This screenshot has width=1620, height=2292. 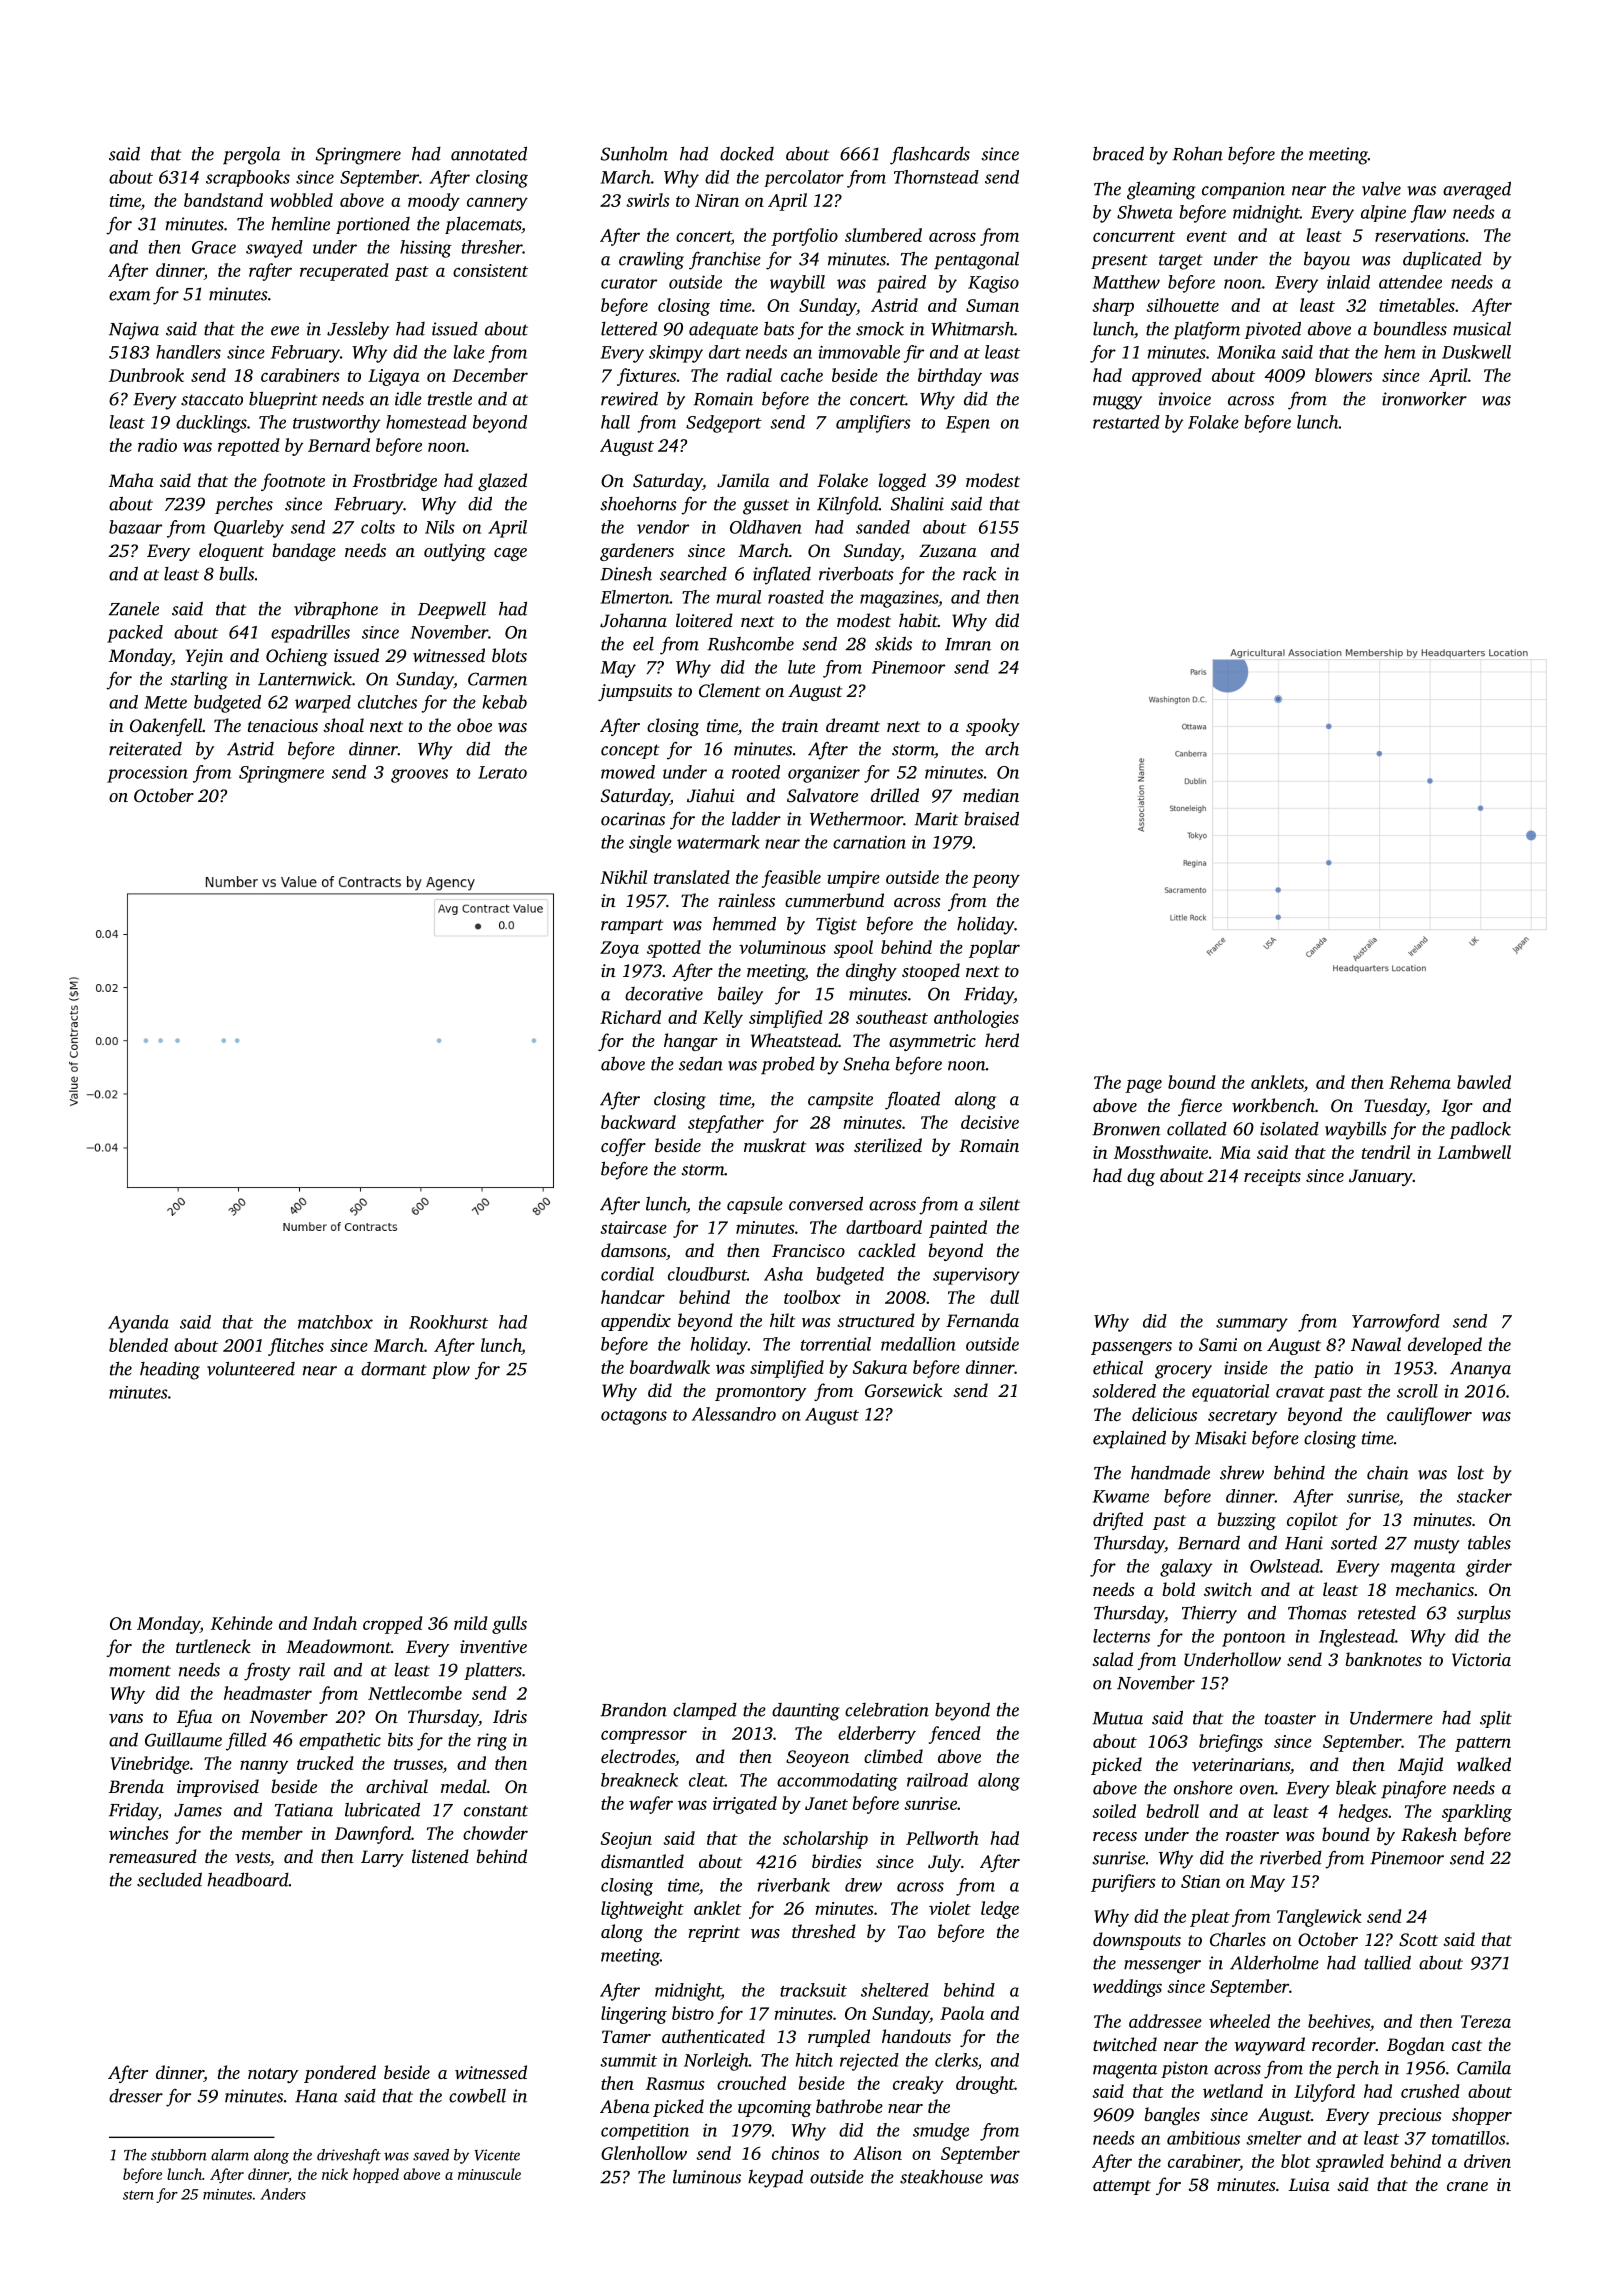 I want to click on pergola, so click(x=251, y=156).
